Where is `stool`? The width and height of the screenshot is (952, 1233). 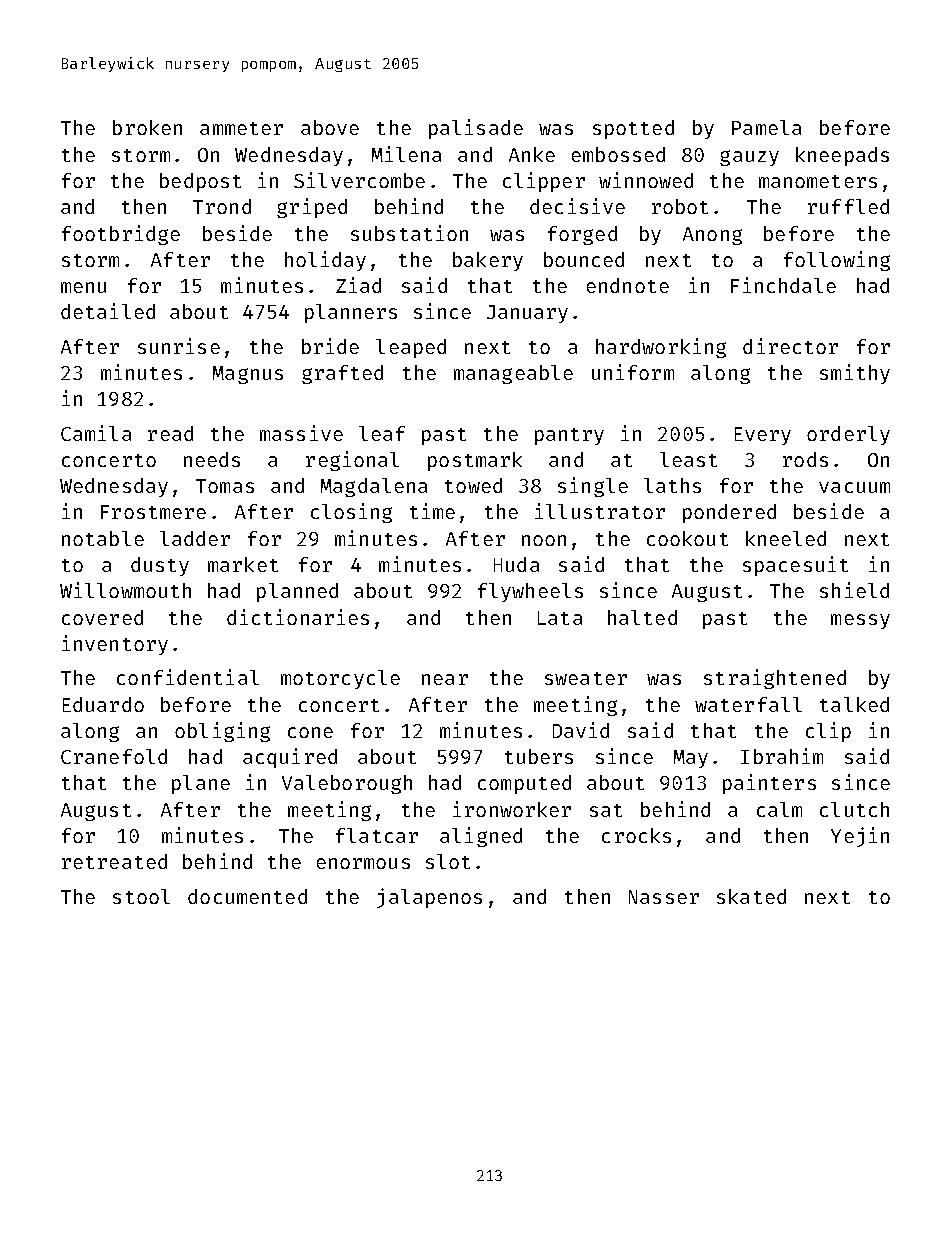 stool is located at coordinates (141, 896).
